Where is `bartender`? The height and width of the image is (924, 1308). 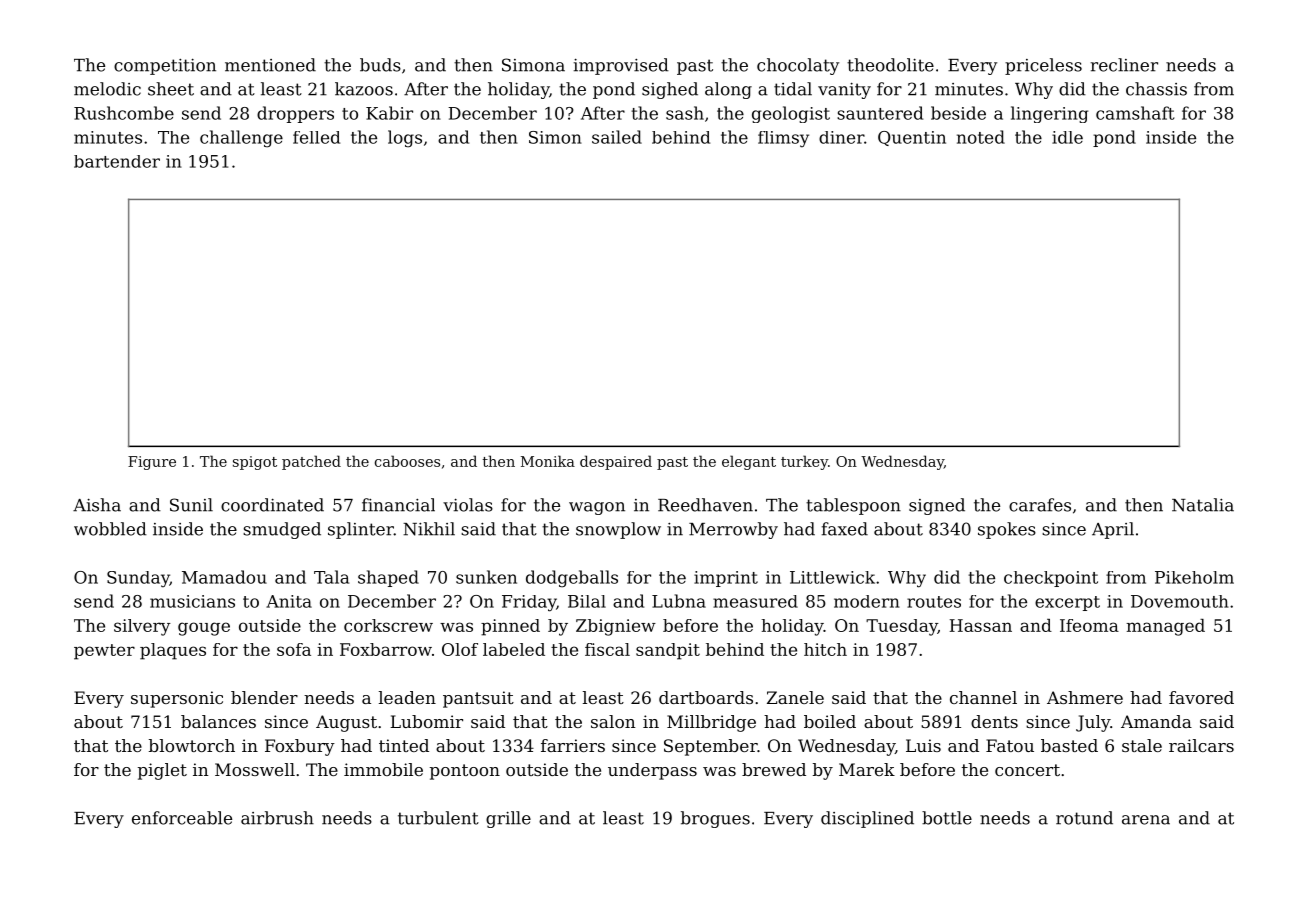 bartender is located at coordinates (117, 161).
